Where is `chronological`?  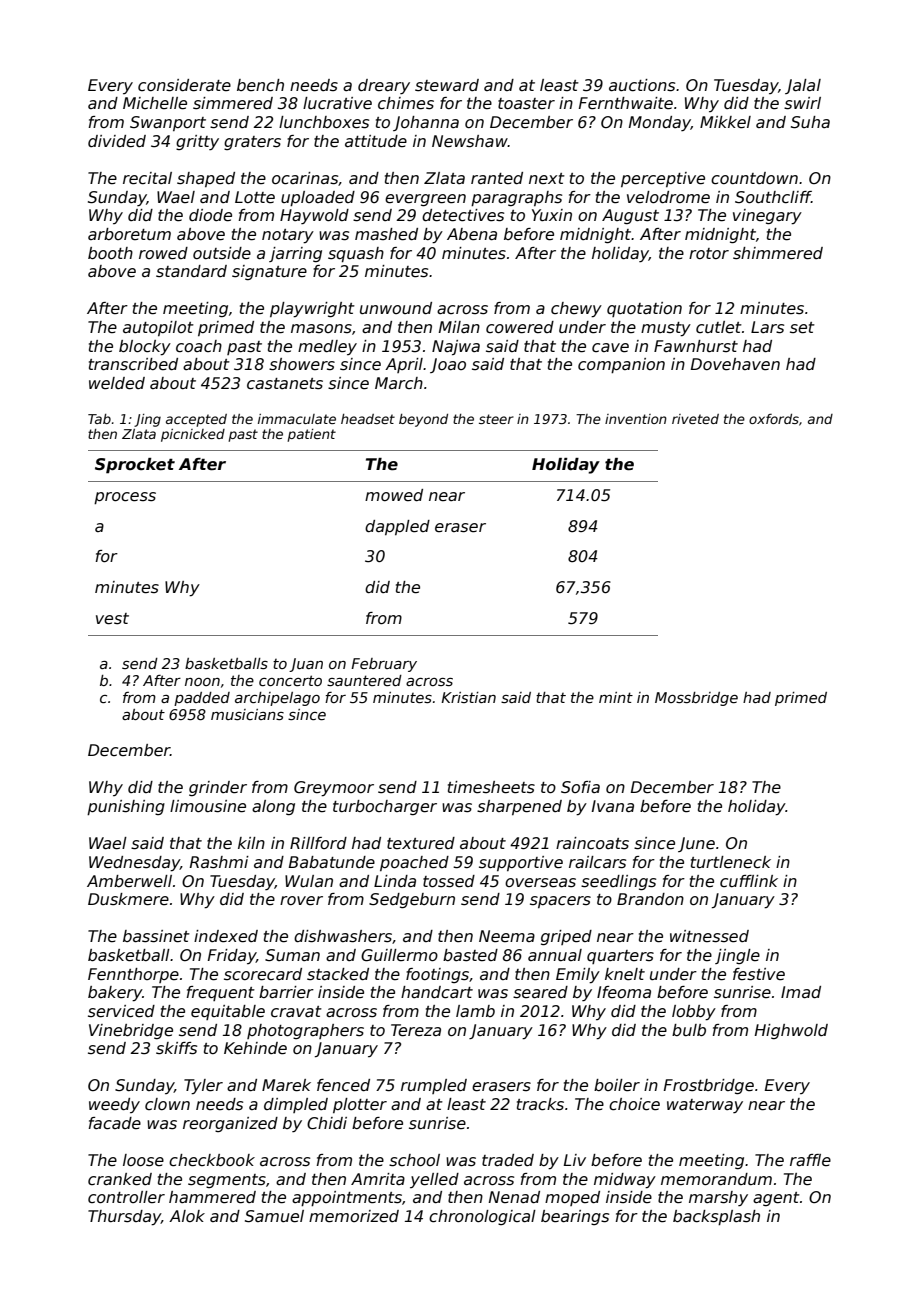 chronological is located at coordinates (482, 1217).
